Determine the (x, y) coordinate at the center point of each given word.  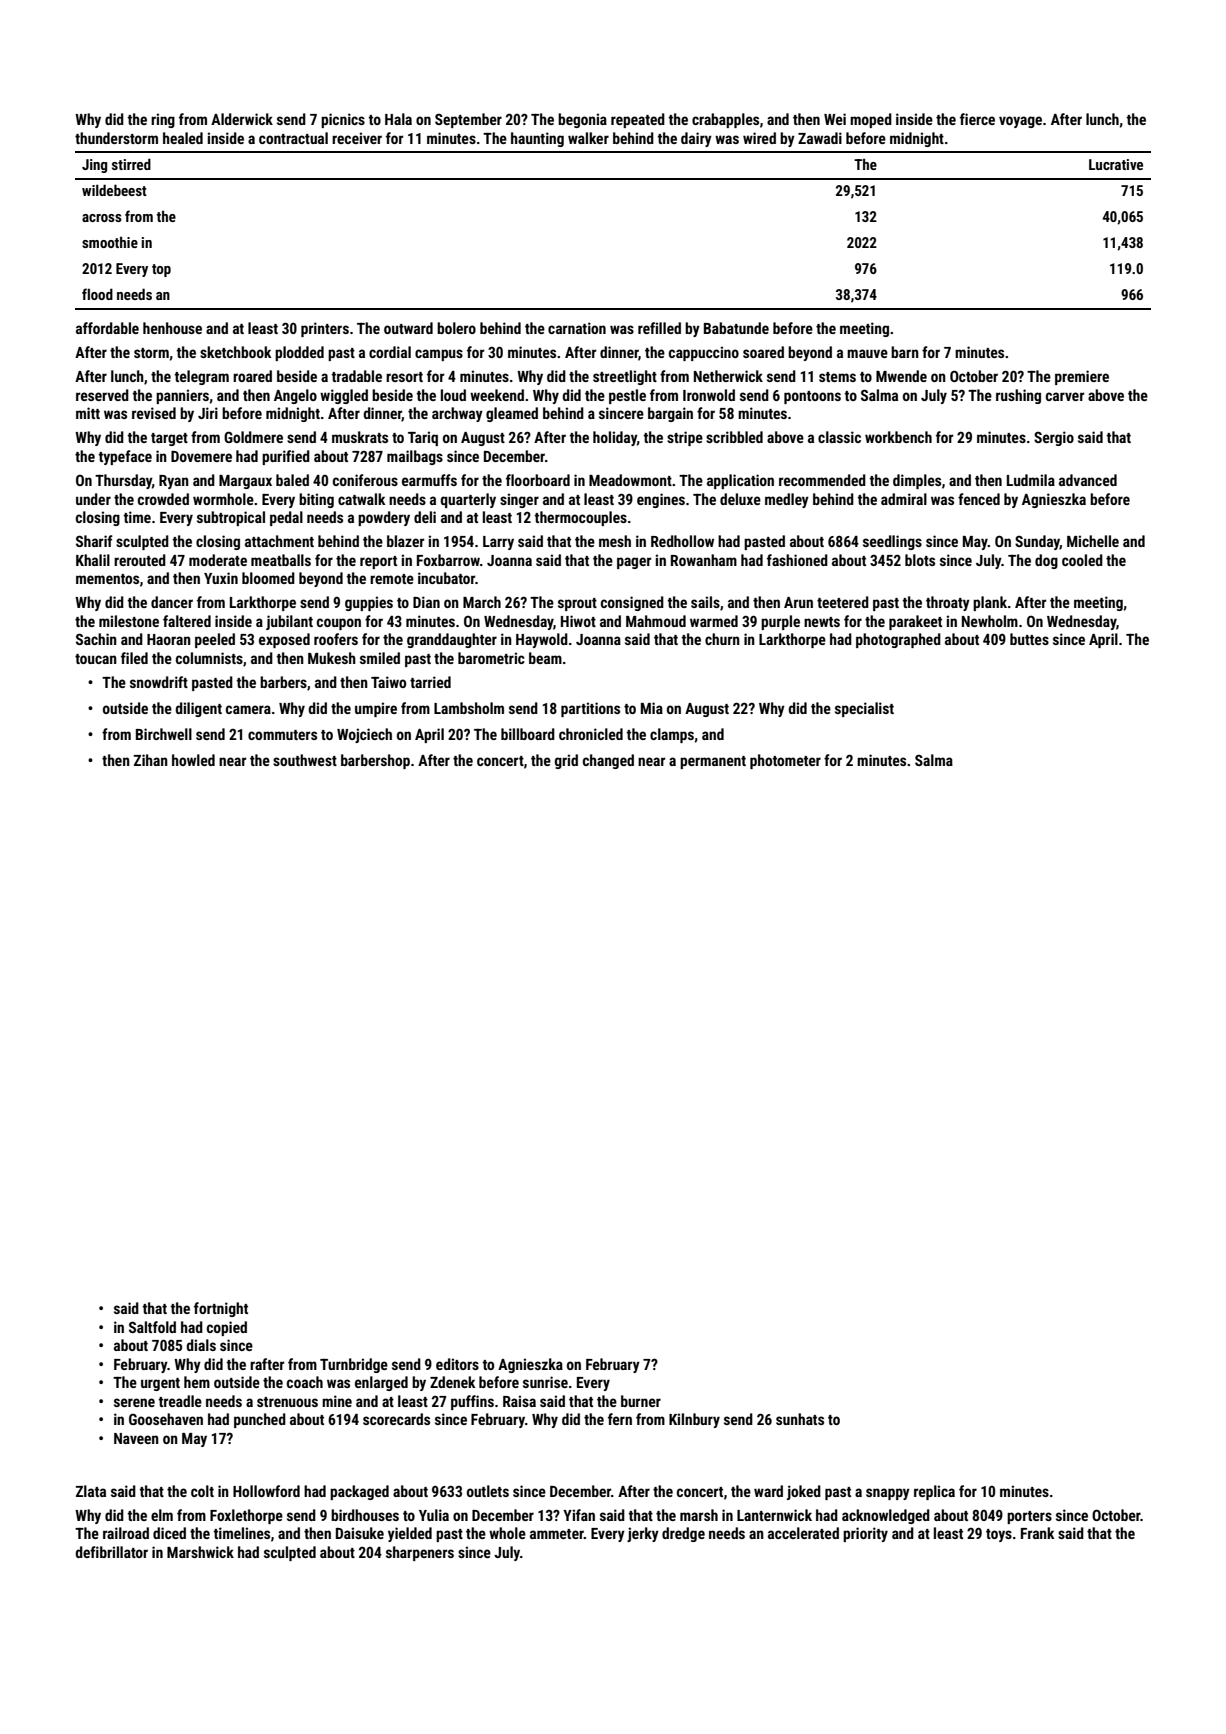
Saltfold (152, 1327)
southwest (305, 760)
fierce (977, 119)
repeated (638, 120)
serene (134, 1402)
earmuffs (429, 480)
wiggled (344, 396)
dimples (917, 481)
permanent (713, 762)
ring (163, 120)
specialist (864, 709)
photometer (785, 761)
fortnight (221, 1309)
